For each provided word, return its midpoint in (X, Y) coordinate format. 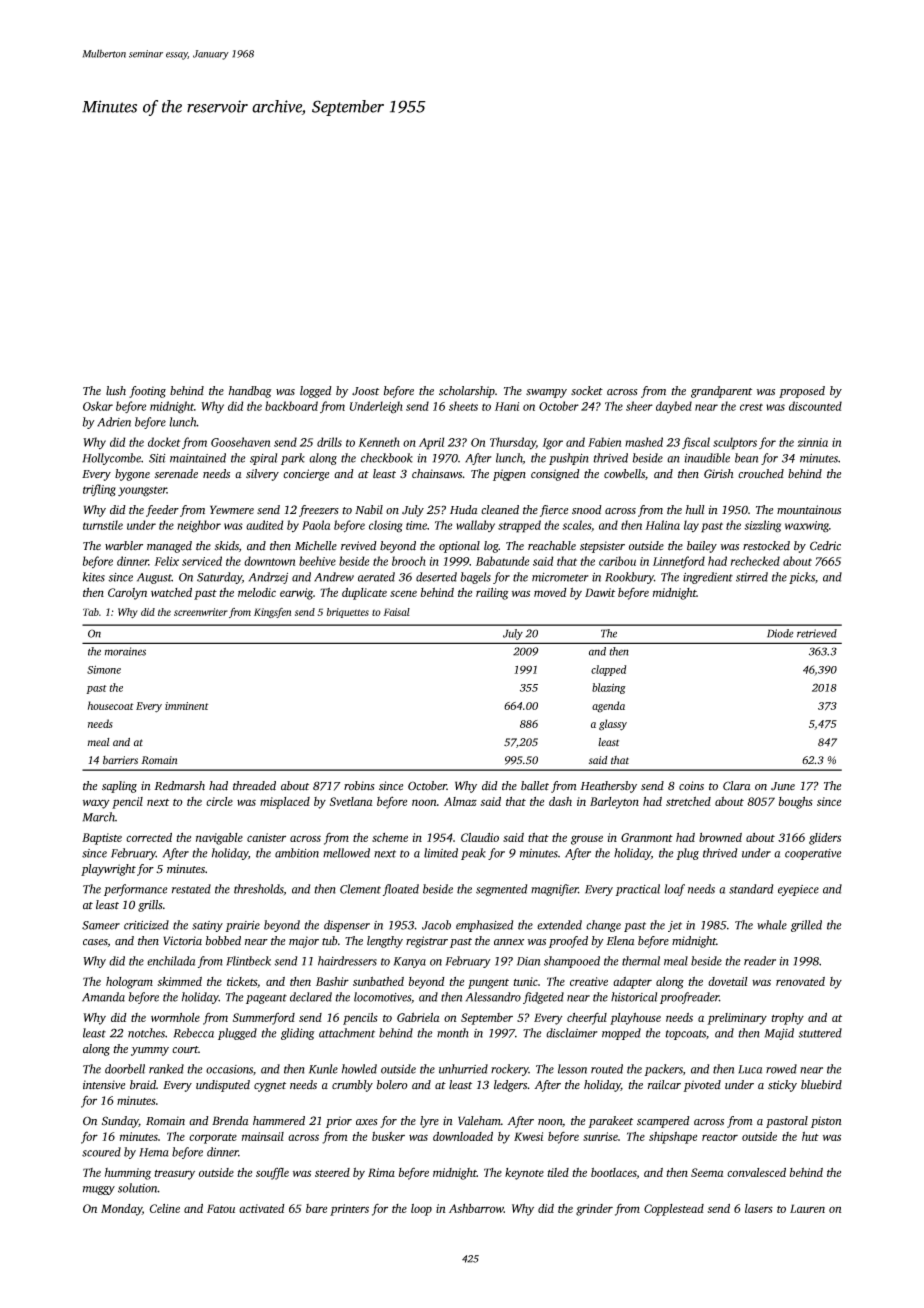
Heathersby (608, 787)
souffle (272, 1174)
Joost (365, 391)
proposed (802, 392)
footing (147, 392)
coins (691, 786)
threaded (254, 786)
